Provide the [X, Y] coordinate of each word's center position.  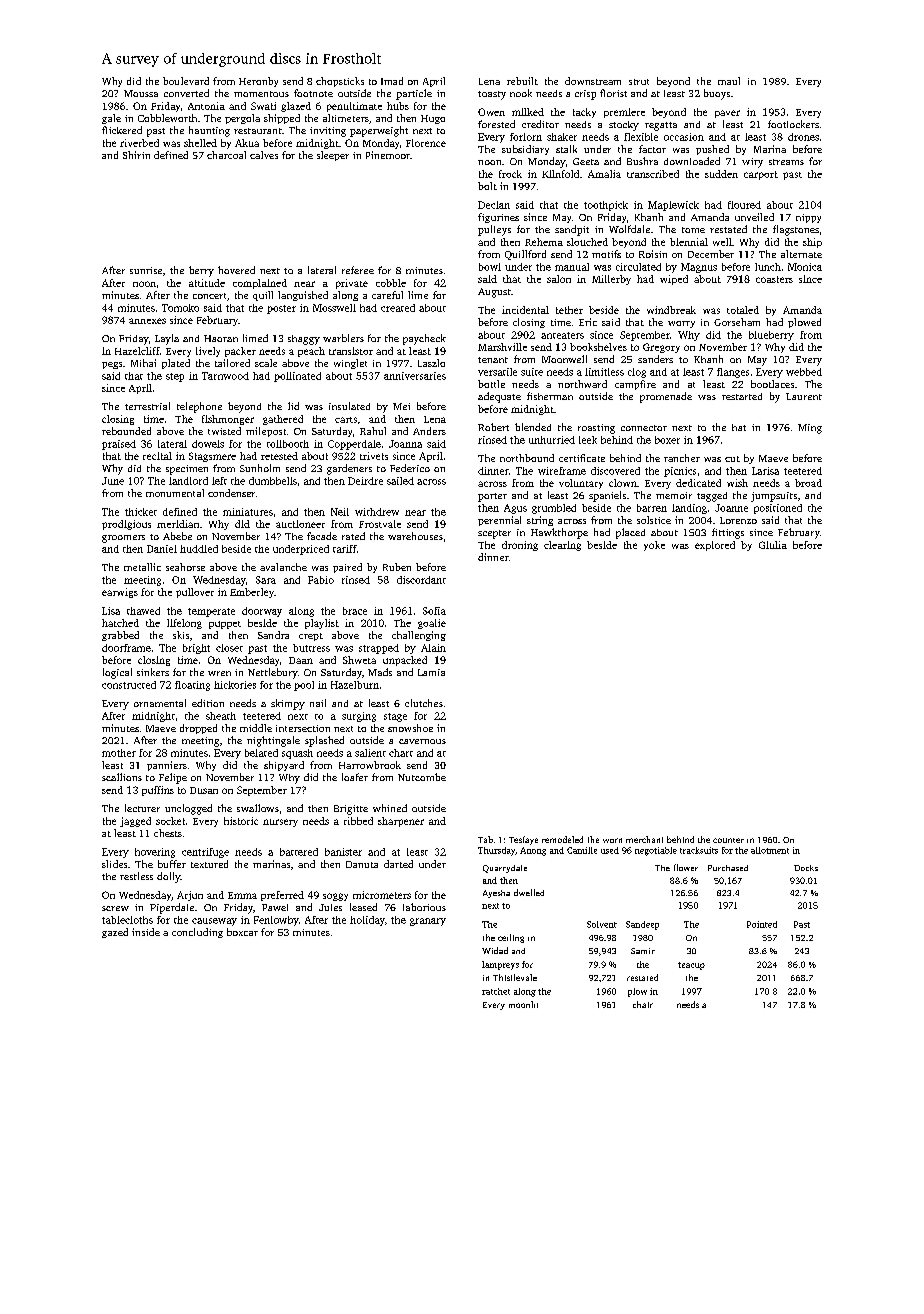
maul [729, 81]
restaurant [258, 131]
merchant [644, 839]
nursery [280, 823]
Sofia [434, 611]
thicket [141, 512]
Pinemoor [388, 155]
